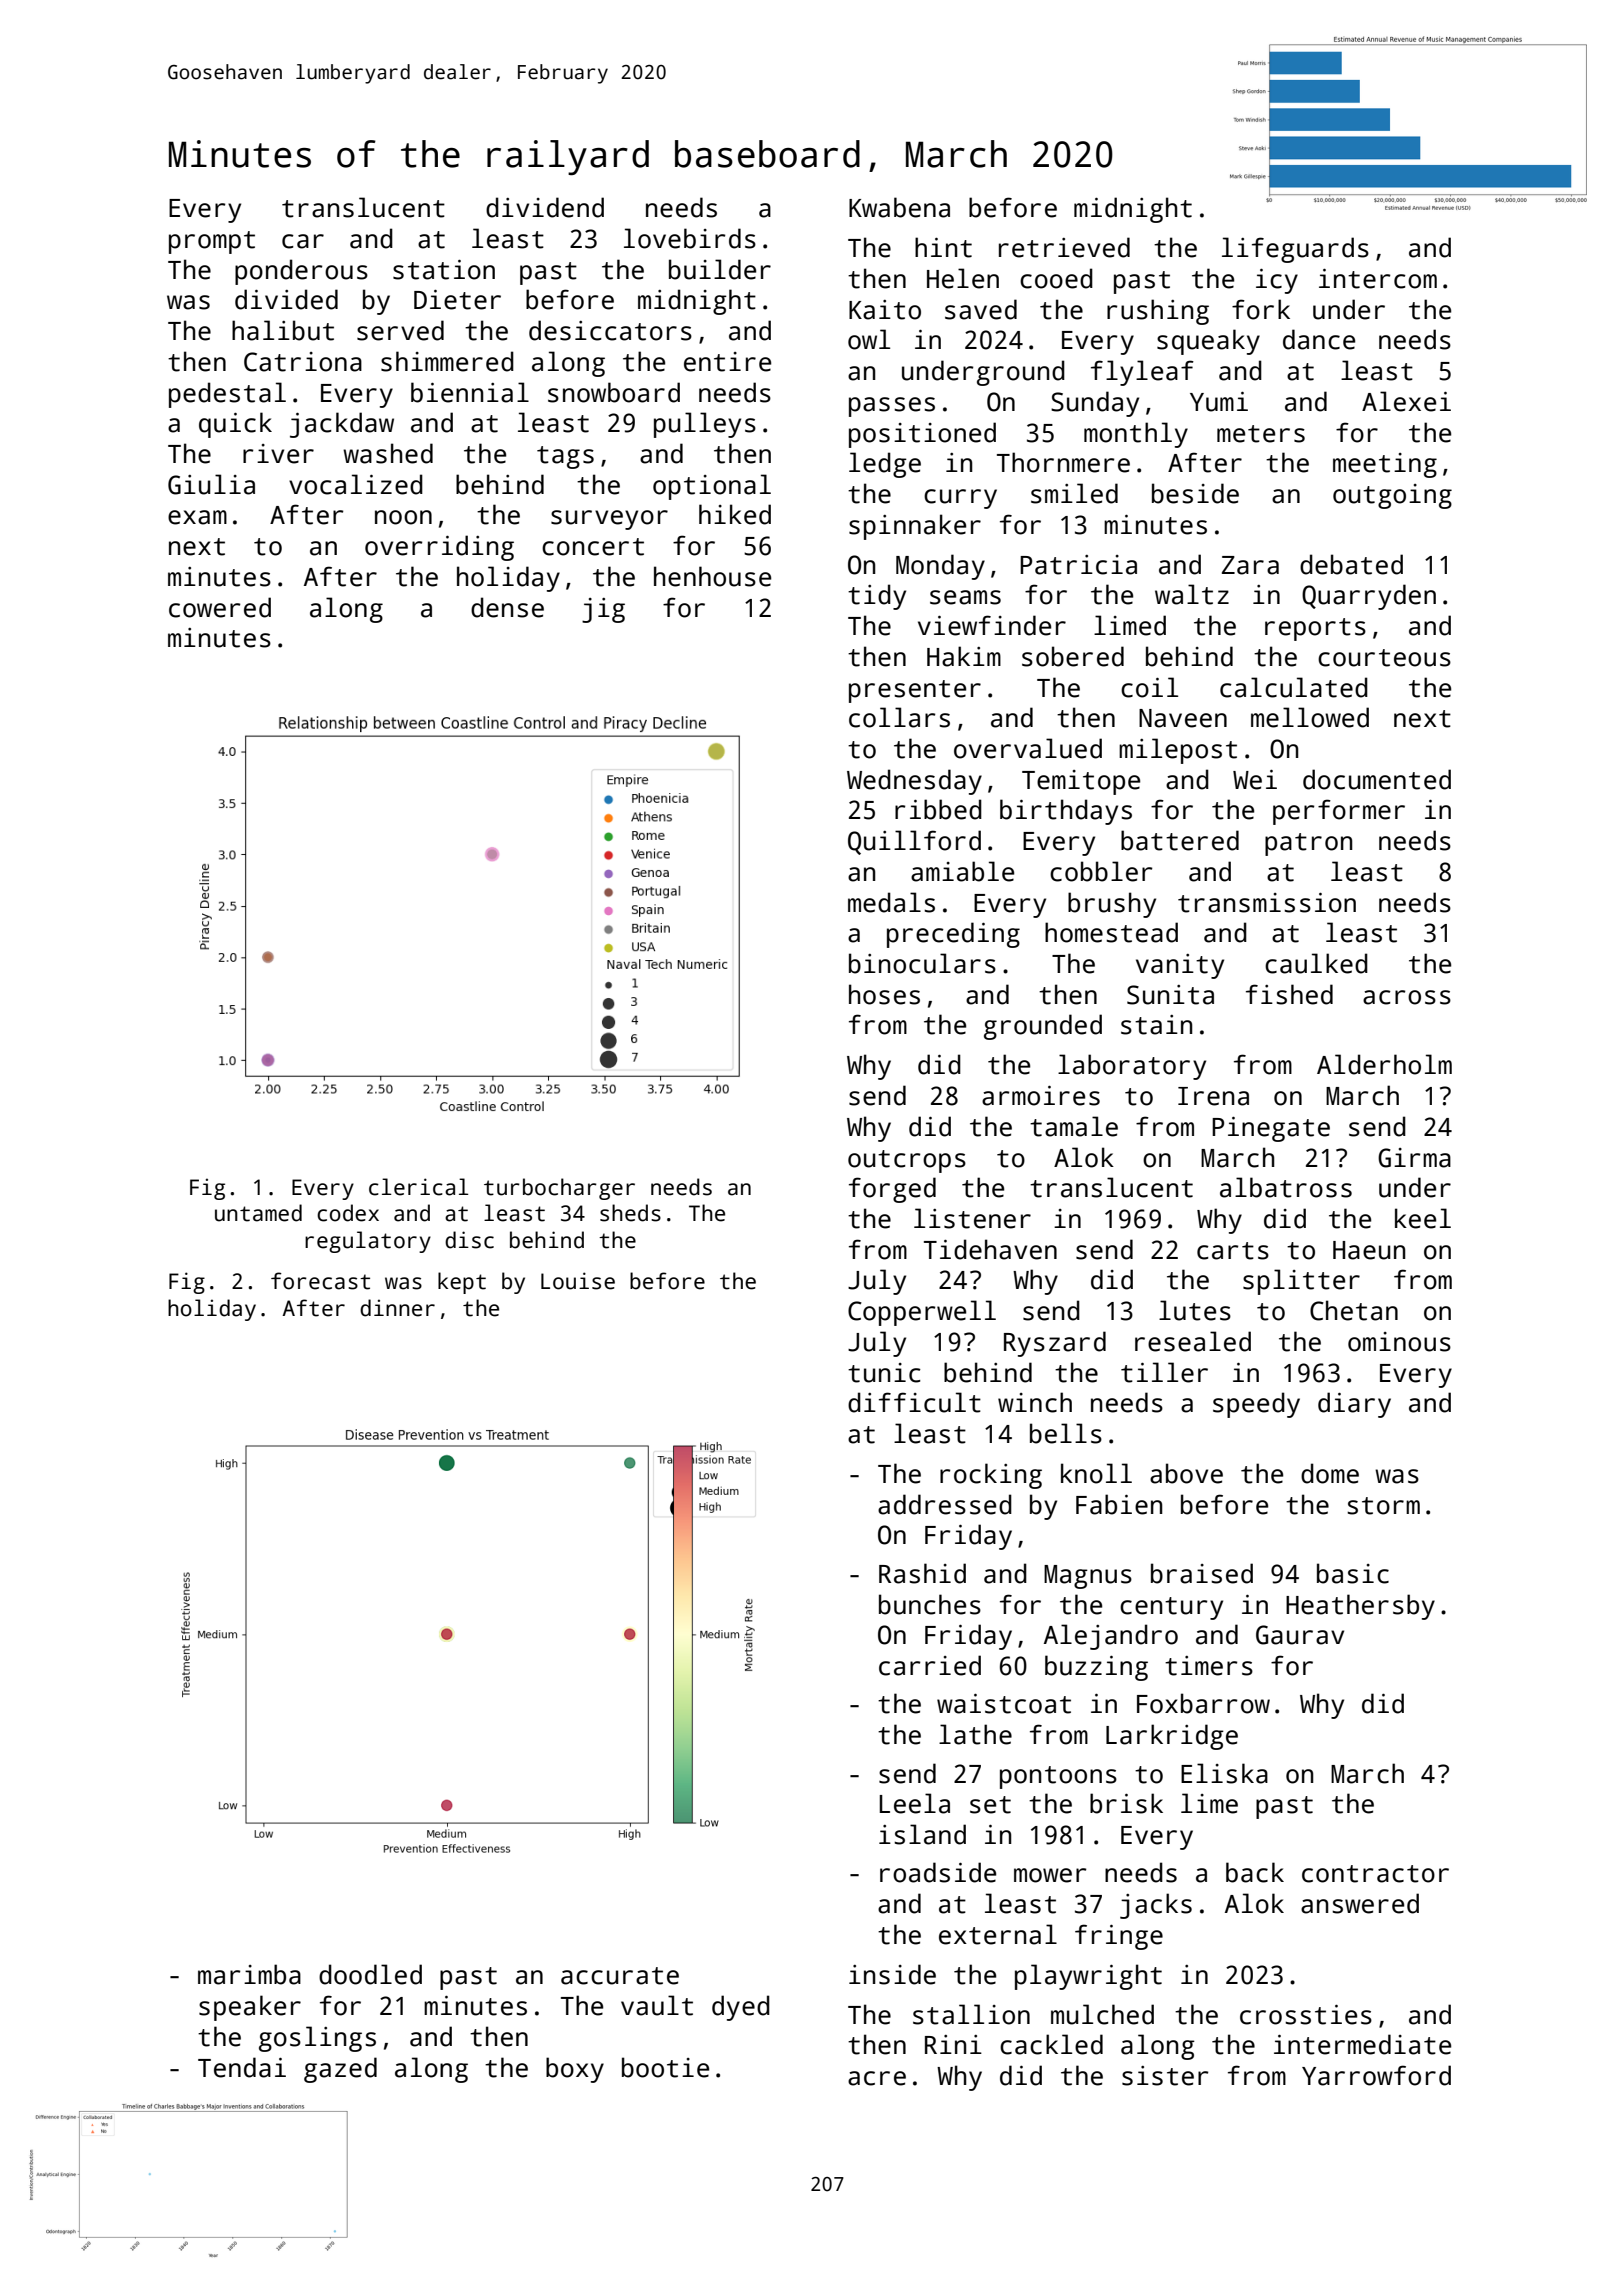 Image resolution: width=1620 pixels, height=2292 pixels. What do you see at coordinates (220, 607) in the screenshot?
I see `cowered` at bounding box center [220, 607].
